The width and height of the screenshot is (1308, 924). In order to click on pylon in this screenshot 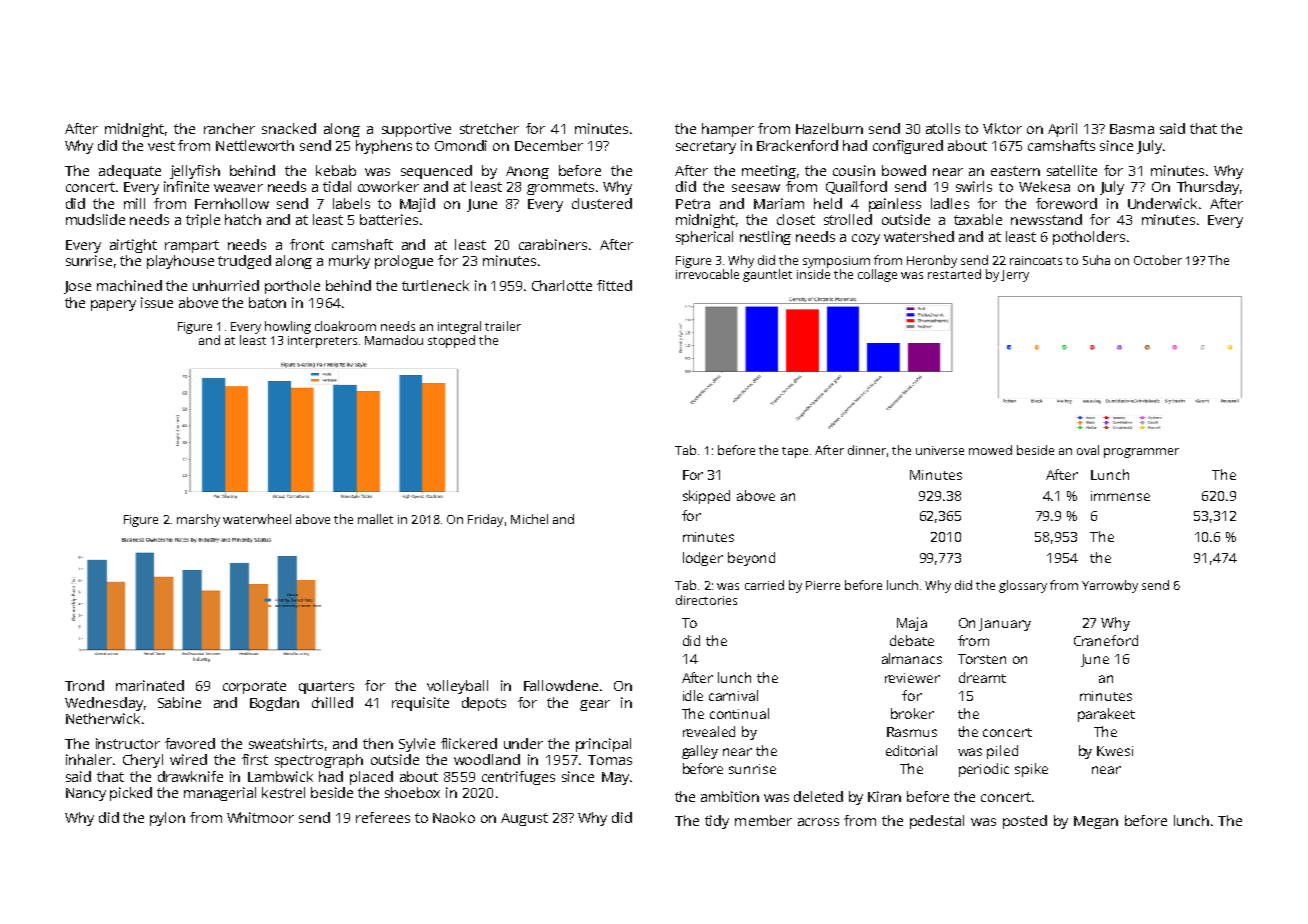, I will do `click(167, 819)`.
